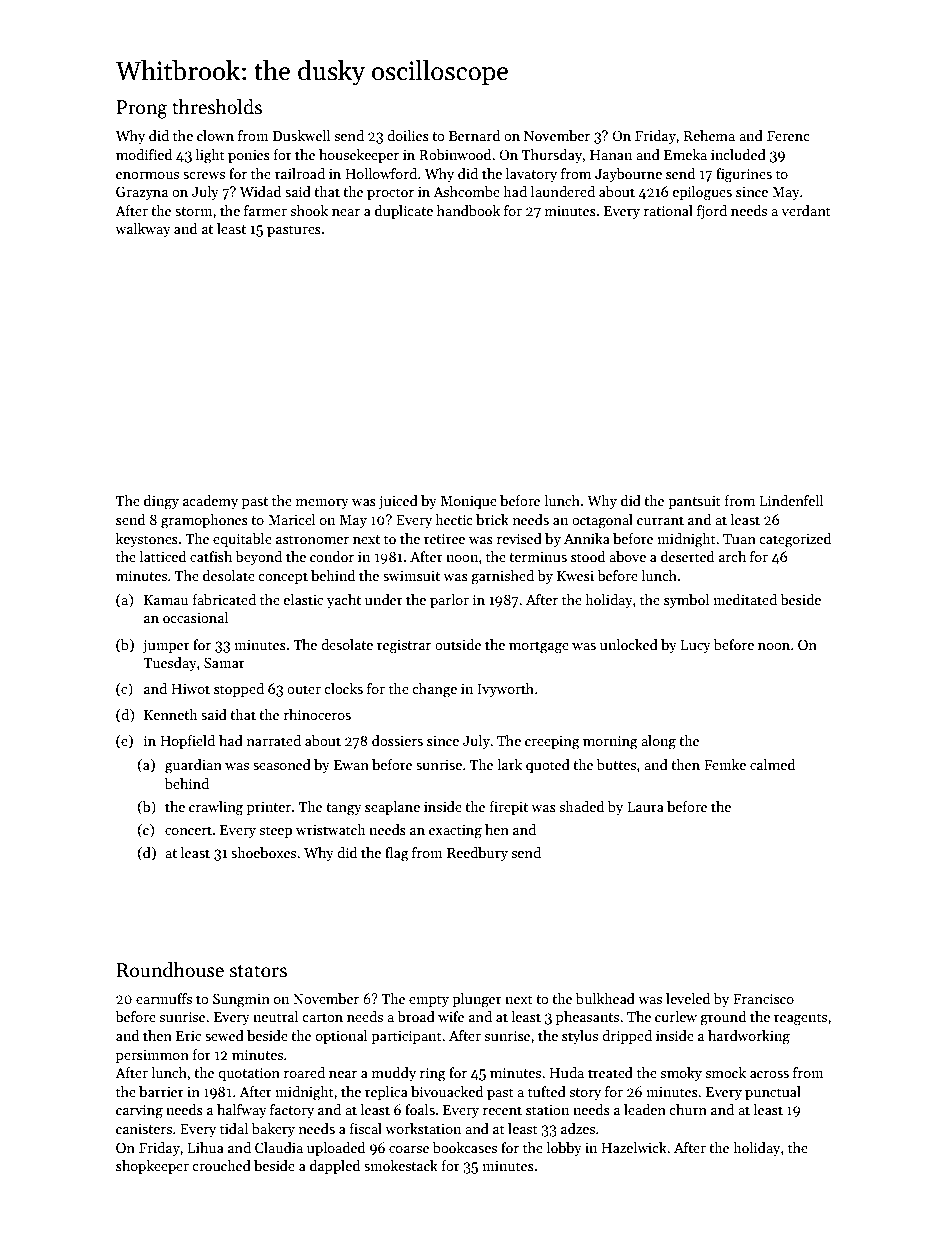 The image size is (952, 1233). What do you see at coordinates (763, 999) in the page?
I see `Francisco` at bounding box center [763, 999].
